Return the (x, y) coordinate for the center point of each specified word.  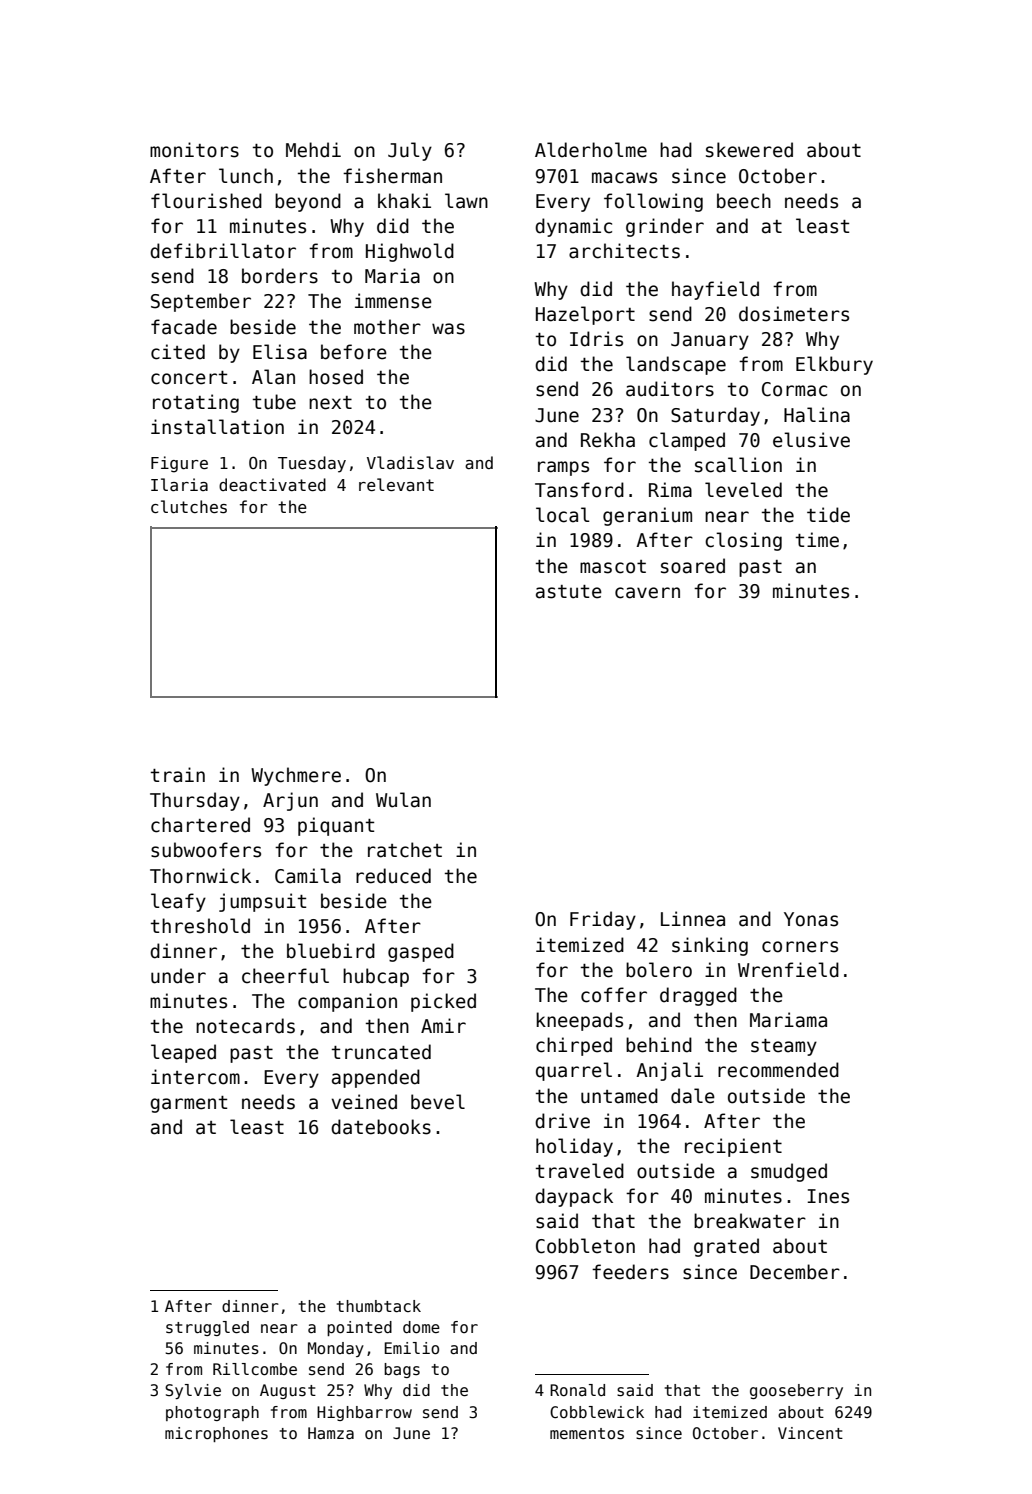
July (410, 151)
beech (744, 201)
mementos (587, 1434)
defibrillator (223, 251)
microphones (216, 1434)
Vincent (810, 1433)
